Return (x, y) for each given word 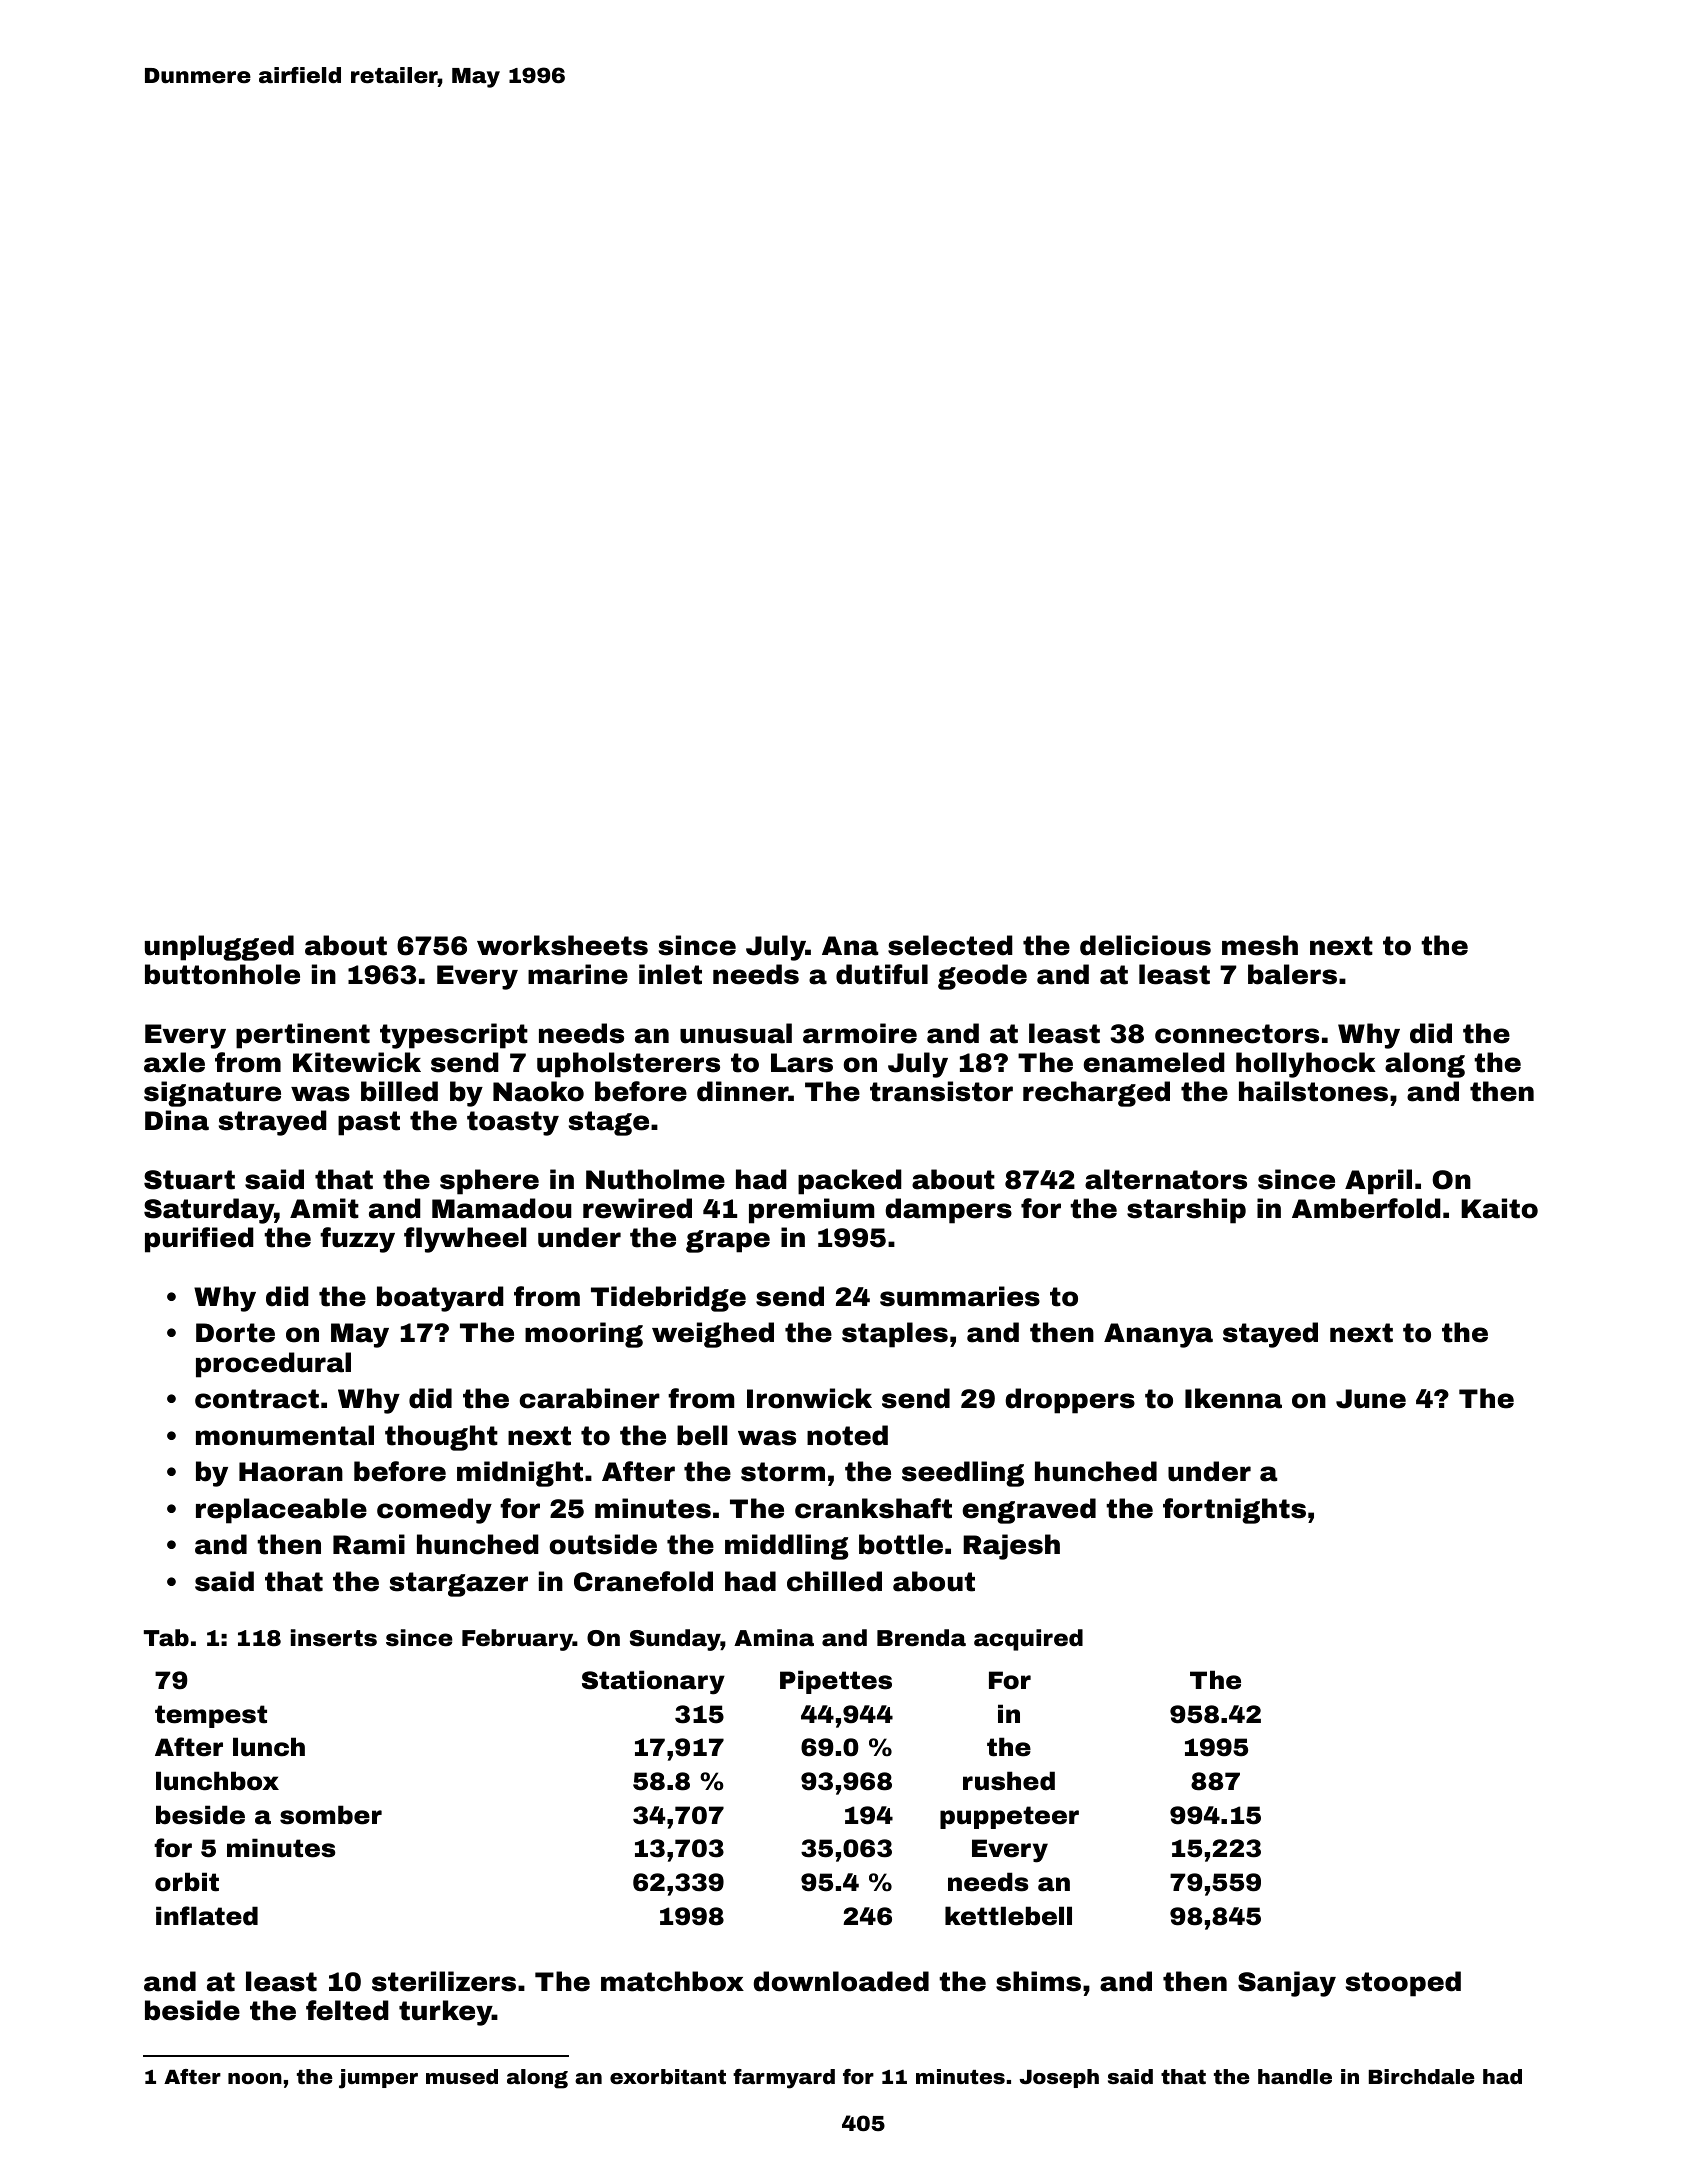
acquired (1028, 1640)
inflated (207, 1916)
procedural (273, 1365)
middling (787, 1547)
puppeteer (1009, 1817)
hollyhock (1306, 1065)
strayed (273, 1123)
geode (982, 977)
